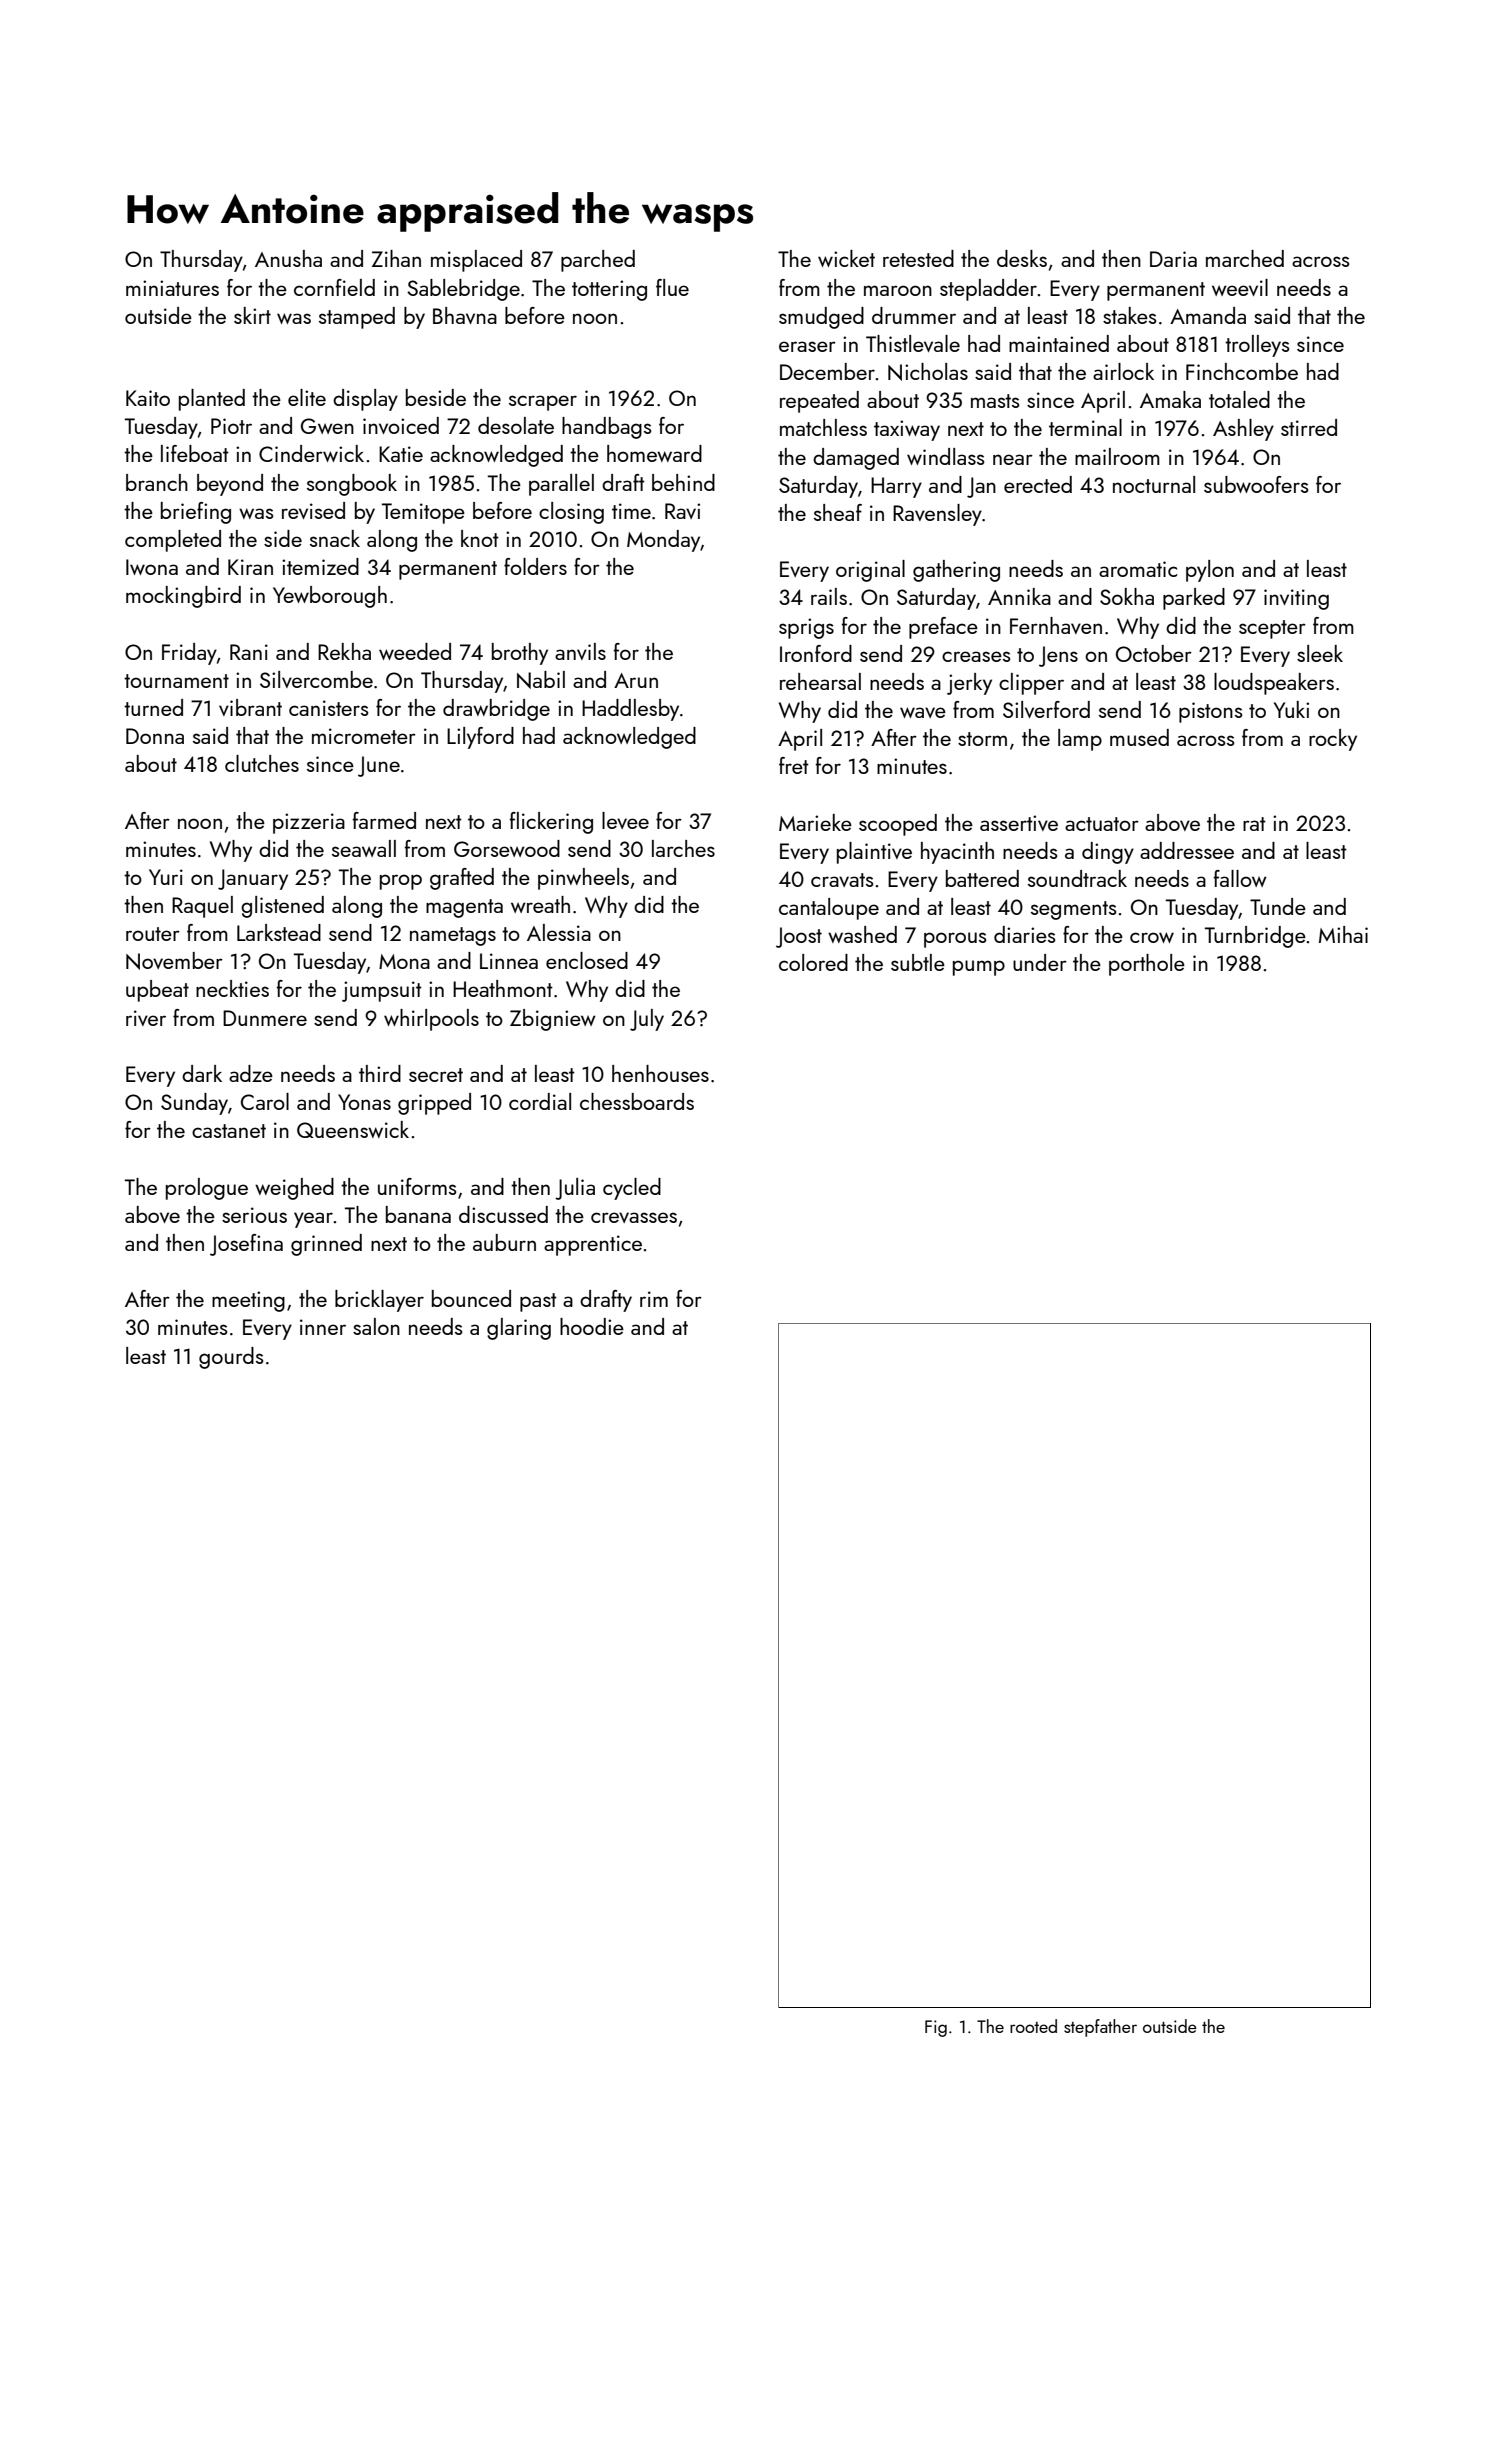 Image resolution: width=1496 pixels, height=2464 pixels. Describe the element at coordinates (1139, 737) in the screenshot. I see `mused` at that location.
